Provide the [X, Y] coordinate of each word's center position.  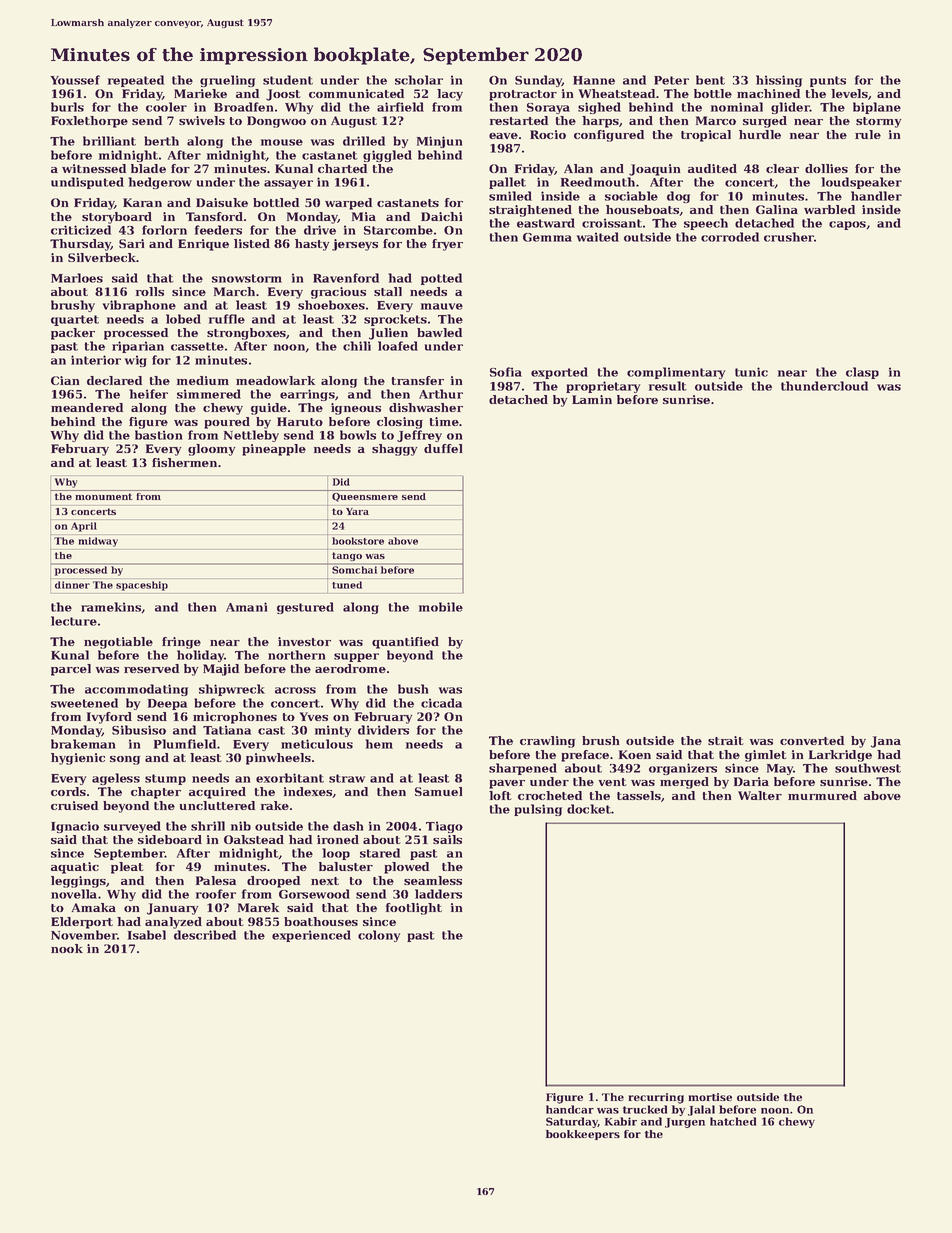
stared [380, 853]
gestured [305, 608]
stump [165, 779]
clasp [862, 373]
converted [812, 740]
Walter [760, 795]
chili [357, 346]
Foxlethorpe [89, 122]
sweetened [84, 703]
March [234, 291]
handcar [570, 1109]
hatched [733, 1121]
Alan [578, 168]
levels [849, 93]
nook [67, 948]
